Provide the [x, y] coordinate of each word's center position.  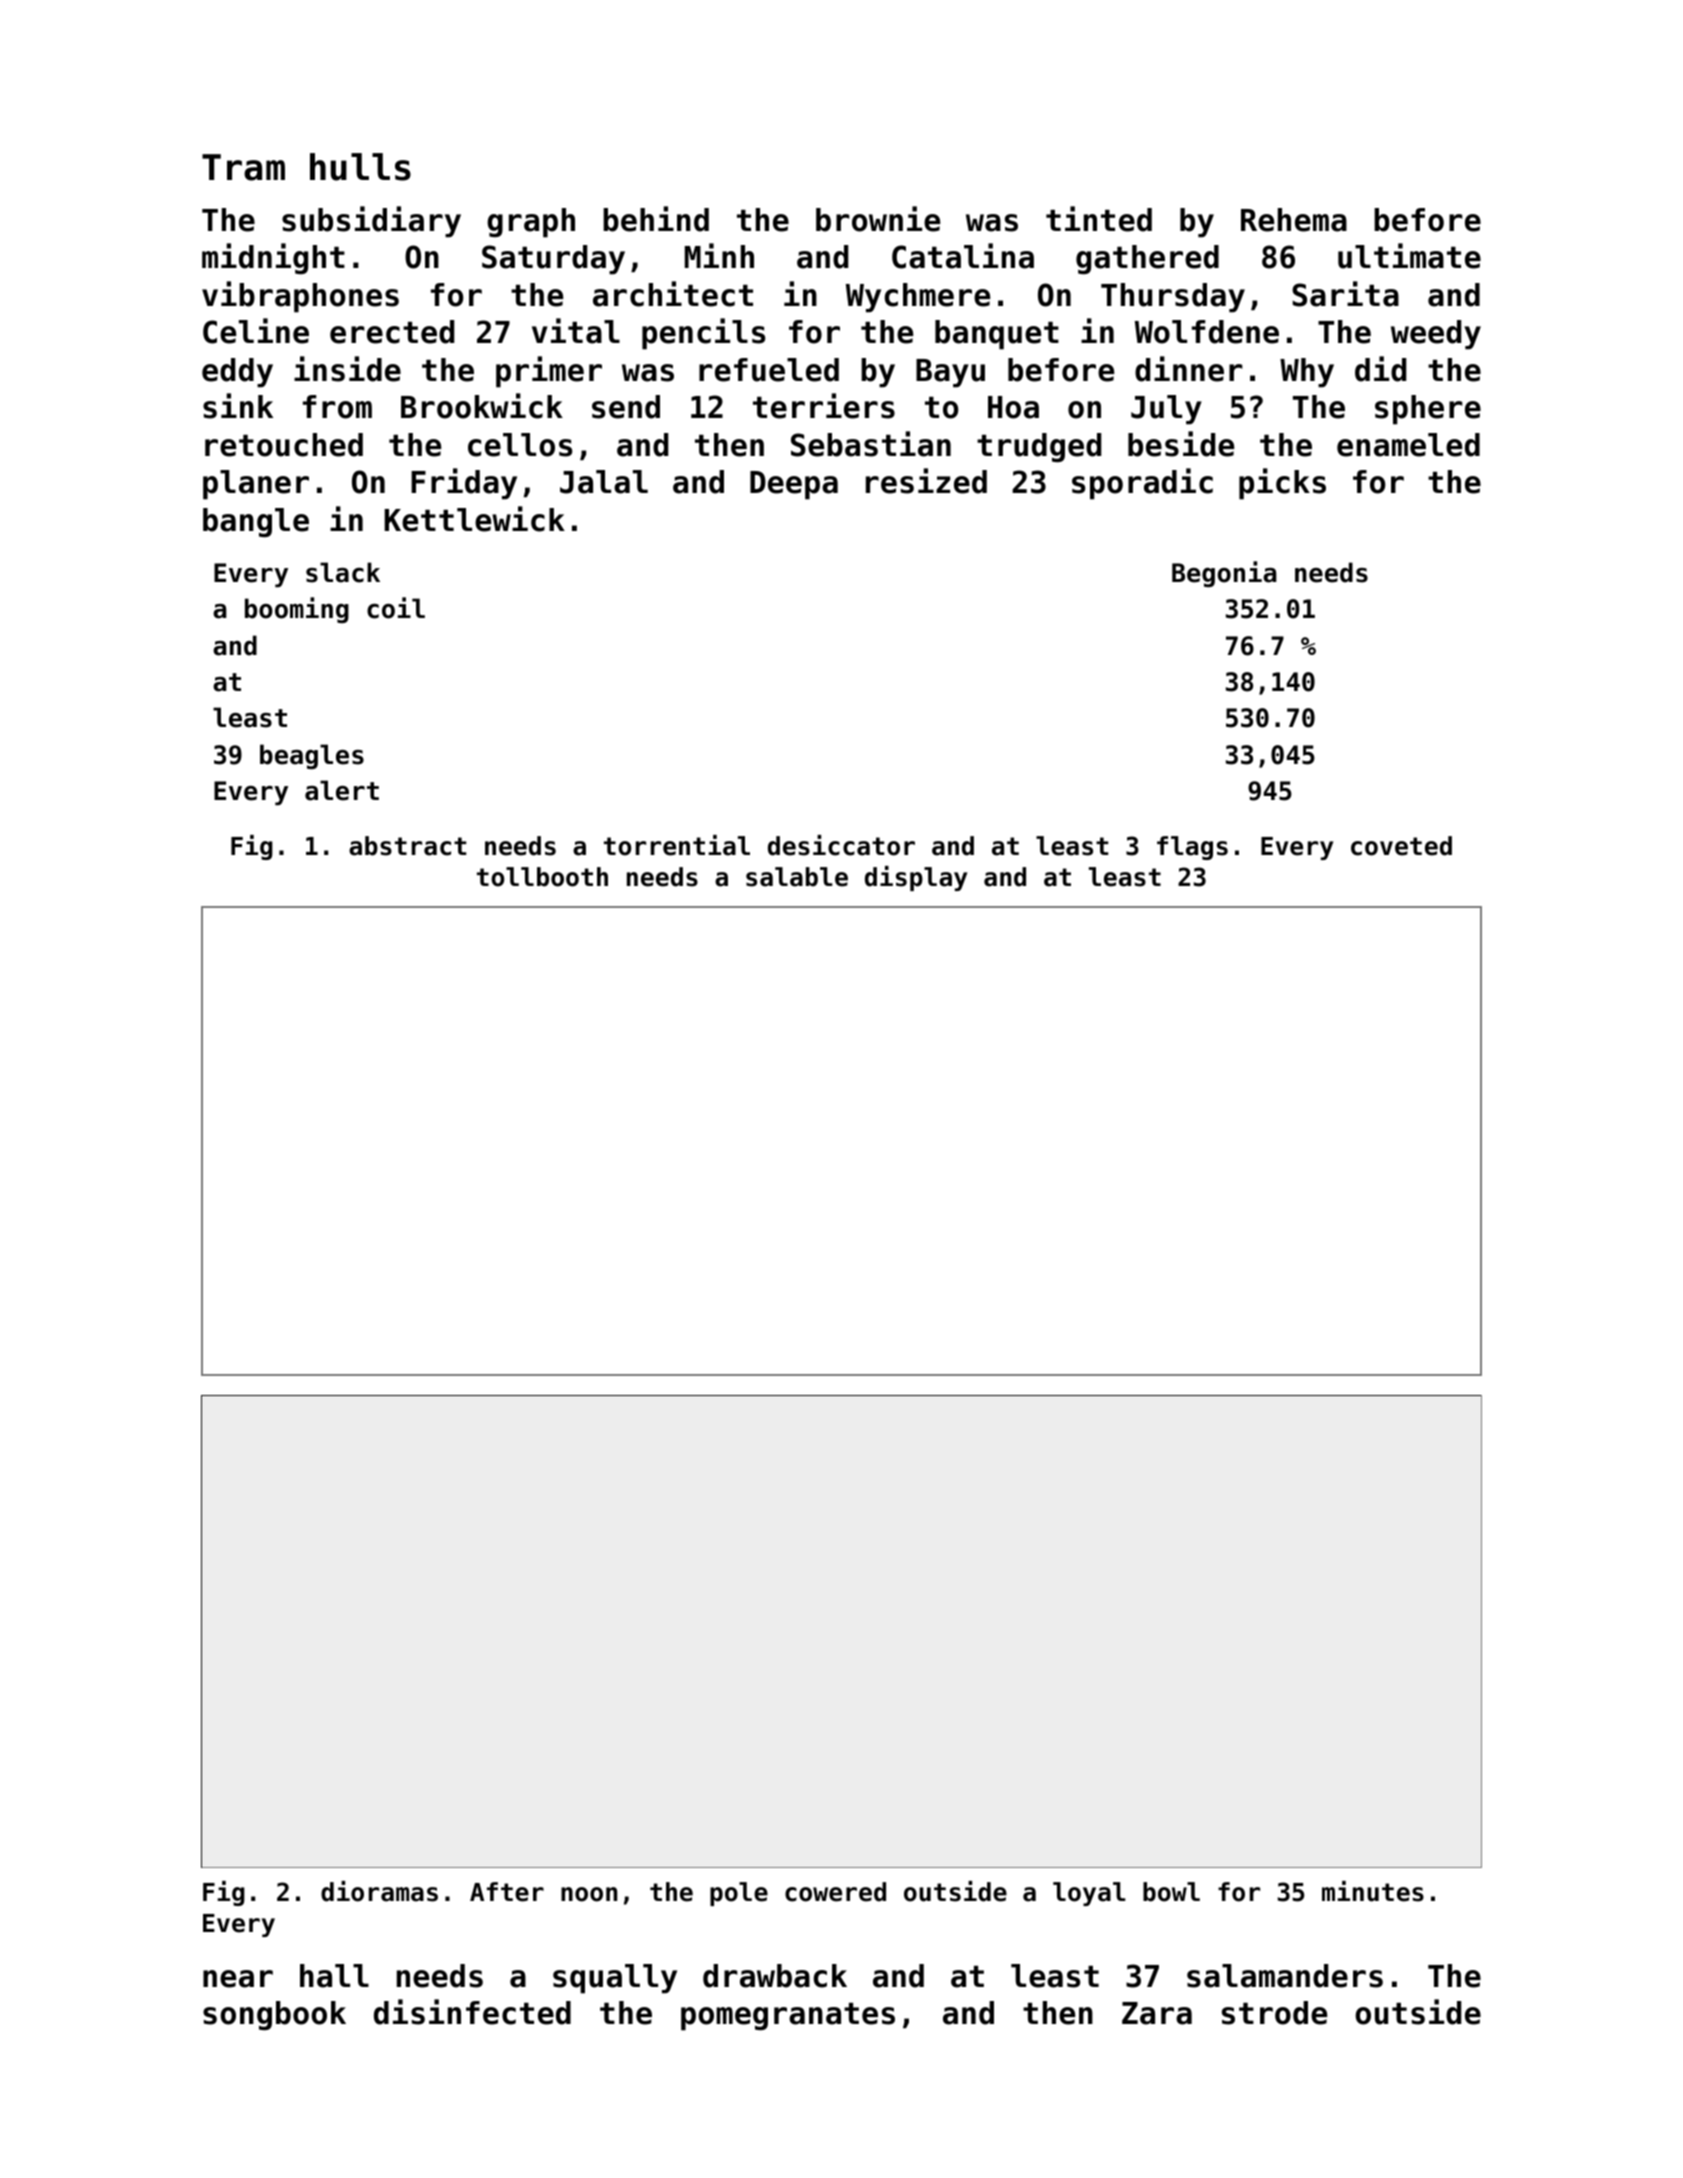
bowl [1171, 1892]
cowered [835, 1892]
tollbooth [542, 877]
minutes [1373, 1891]
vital [576, 331]
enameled [1408, 445]
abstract [407, 846]
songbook [274, 2015]
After [507, 1892]
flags [1192, 848]
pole [739, 1894]
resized [926, 481]
